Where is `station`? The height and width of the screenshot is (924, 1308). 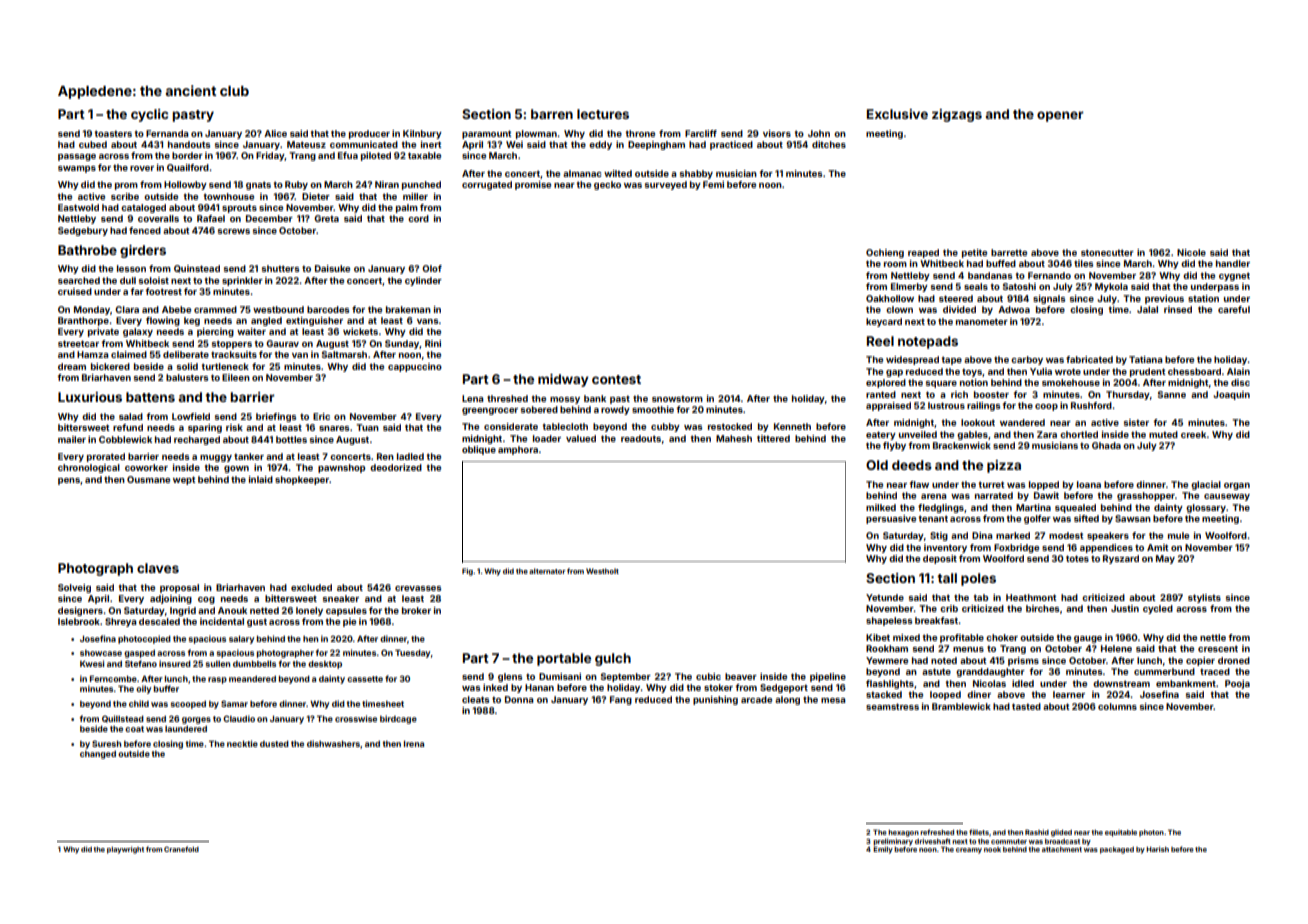
station is located at coordinates (1203, 298).
